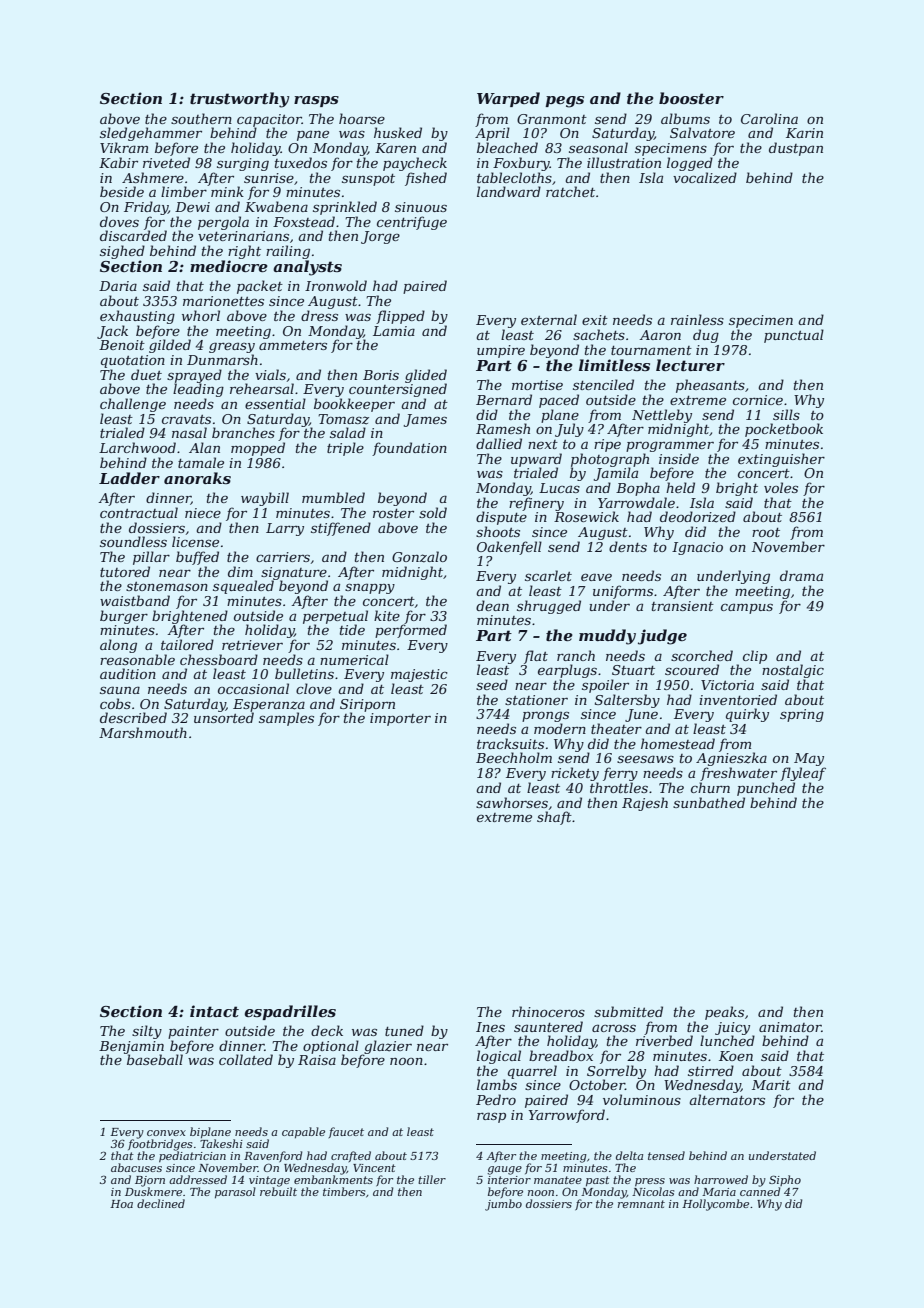 The height and width of the page is (1308, 924). I want to click on limber, so click(184, 191).
